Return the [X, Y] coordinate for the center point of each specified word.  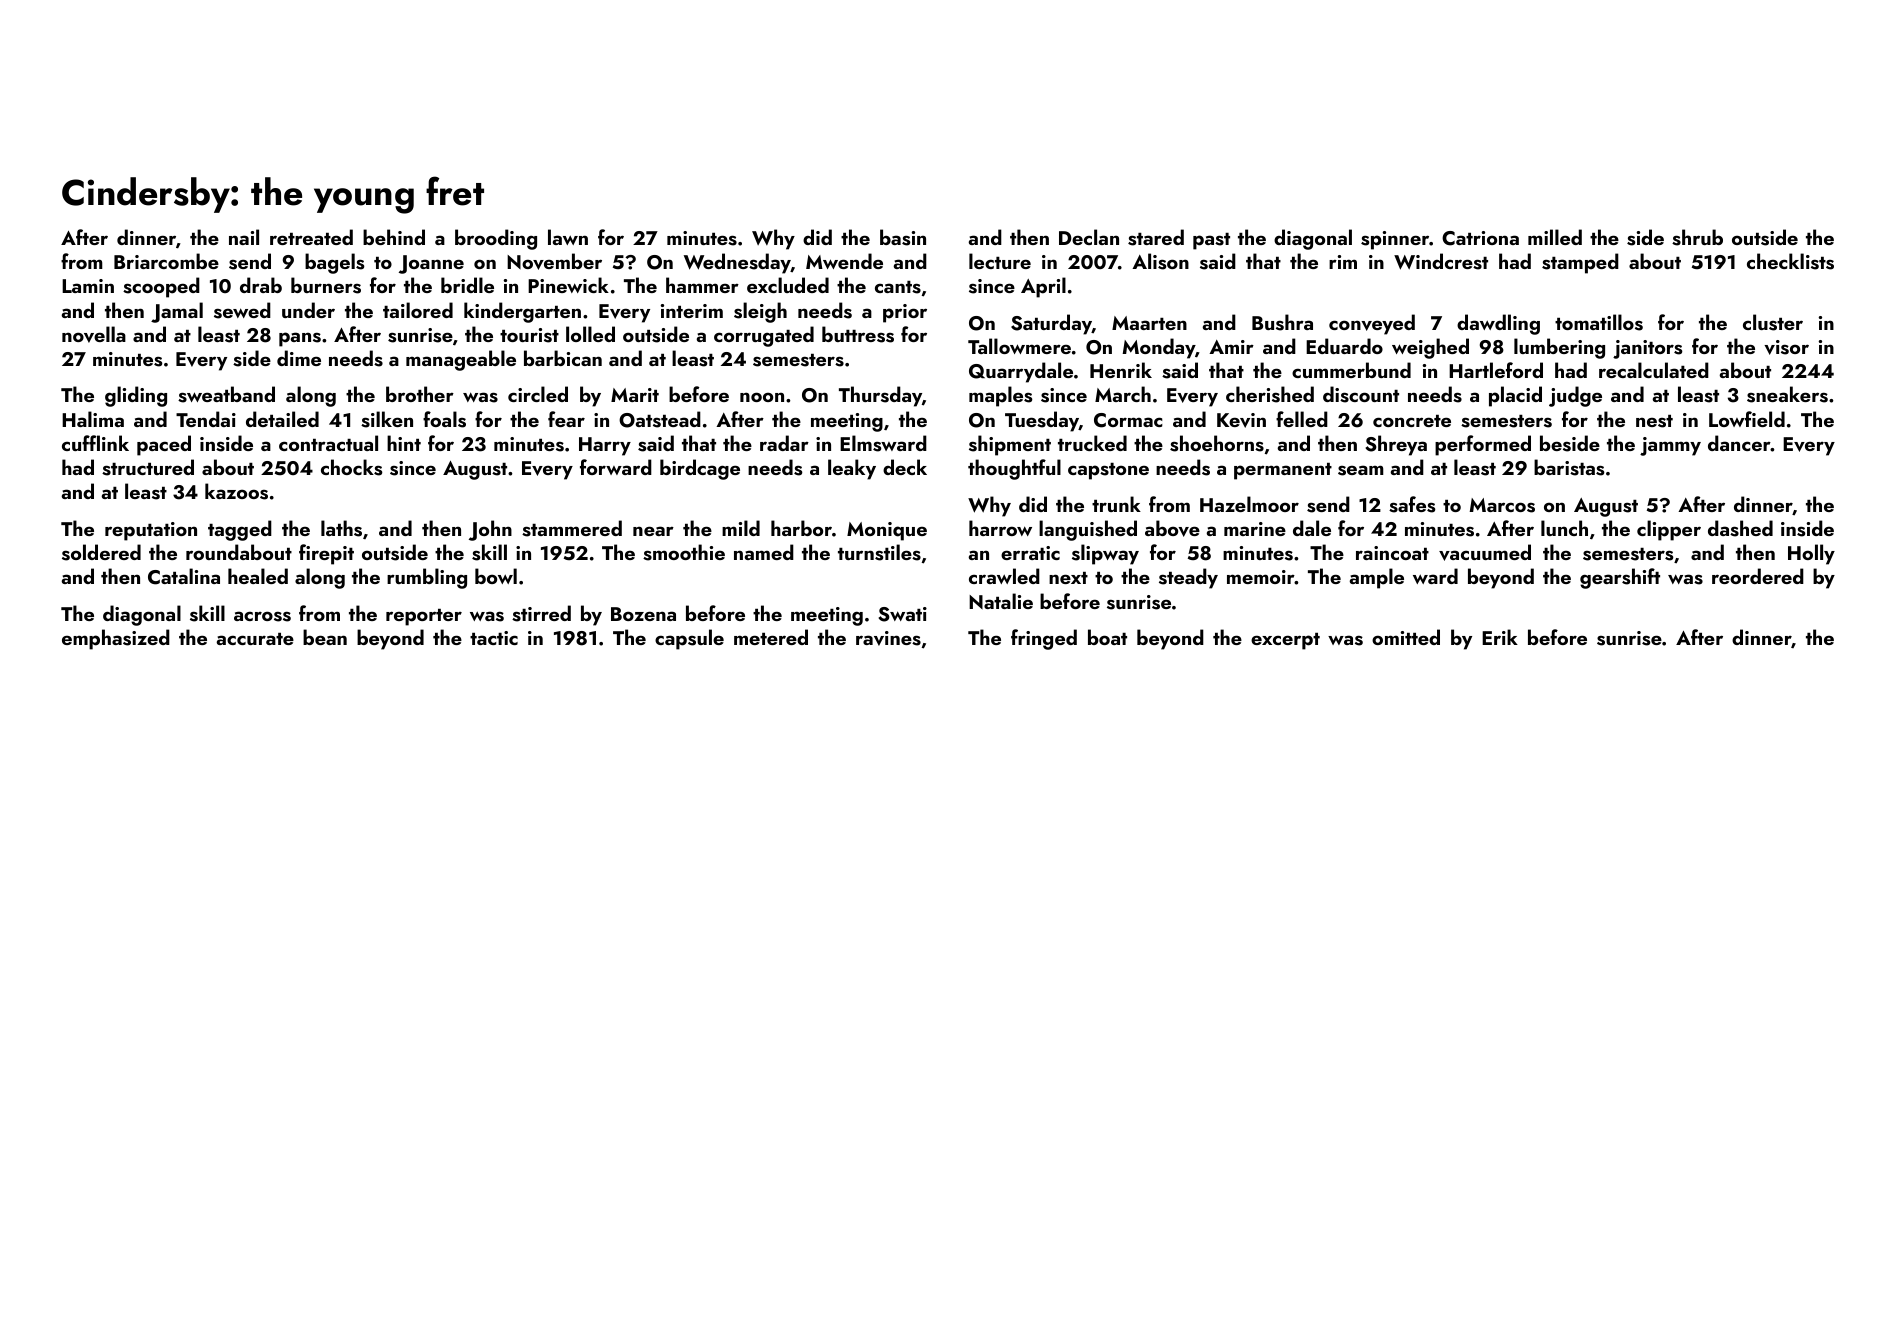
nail [244, 237]
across [262, 616]
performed [1483, 445]
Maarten [1149, 323]
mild [741, 528]
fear [566, 419]
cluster [1773, 322]
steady [1188, 578]
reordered [1758, 576]
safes [1412, 504]
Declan [1089, 237]
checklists [1790, 261]
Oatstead [660, 419]
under [308, 310]
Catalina [184, 576]
